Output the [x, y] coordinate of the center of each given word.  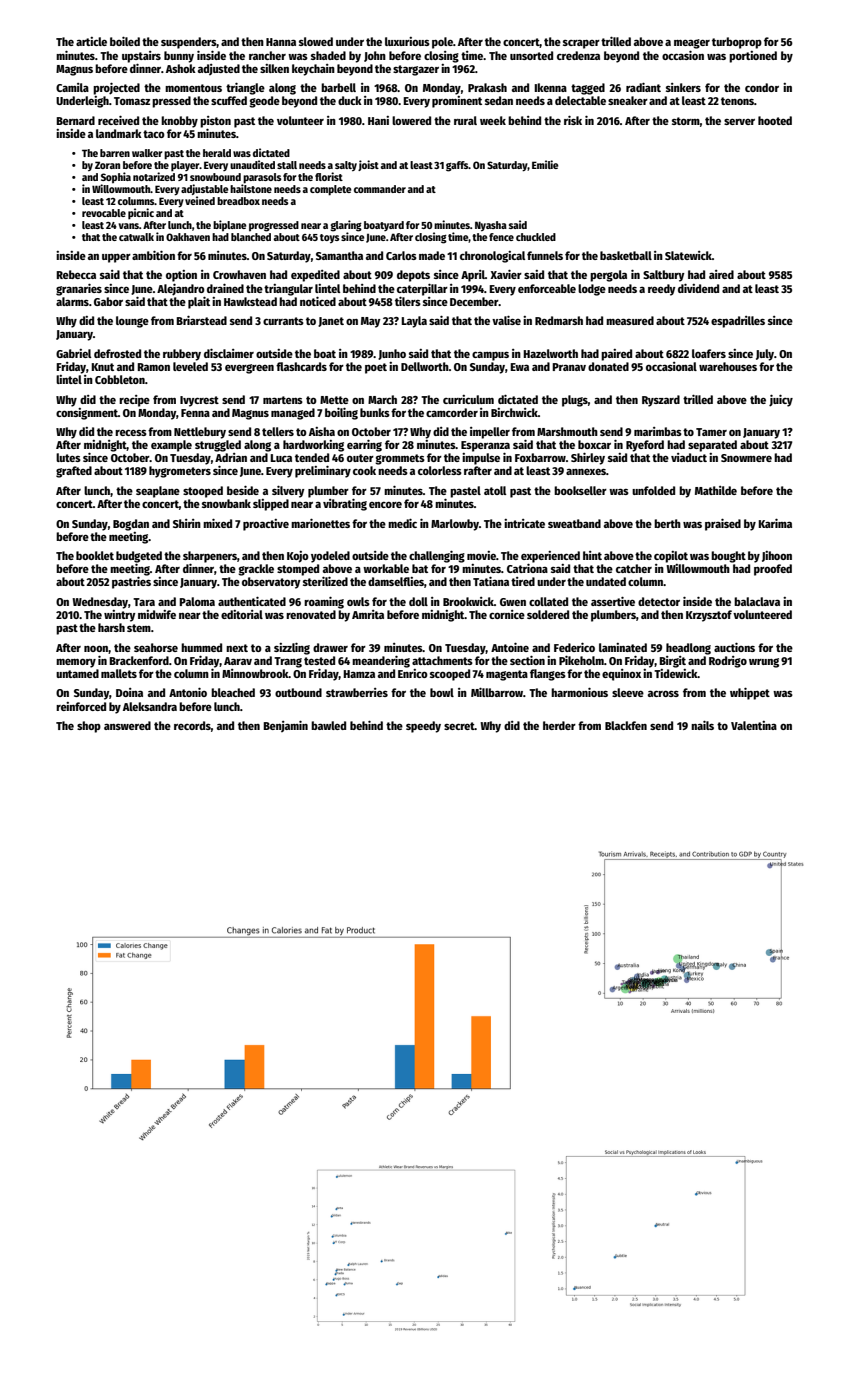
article [91, 41]
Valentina [754, 725]
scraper [581, 44]
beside [243, 490]
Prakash [487, 87]
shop [89, 727]
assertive [613, 601]
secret [459, 726]
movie [481, 555]
